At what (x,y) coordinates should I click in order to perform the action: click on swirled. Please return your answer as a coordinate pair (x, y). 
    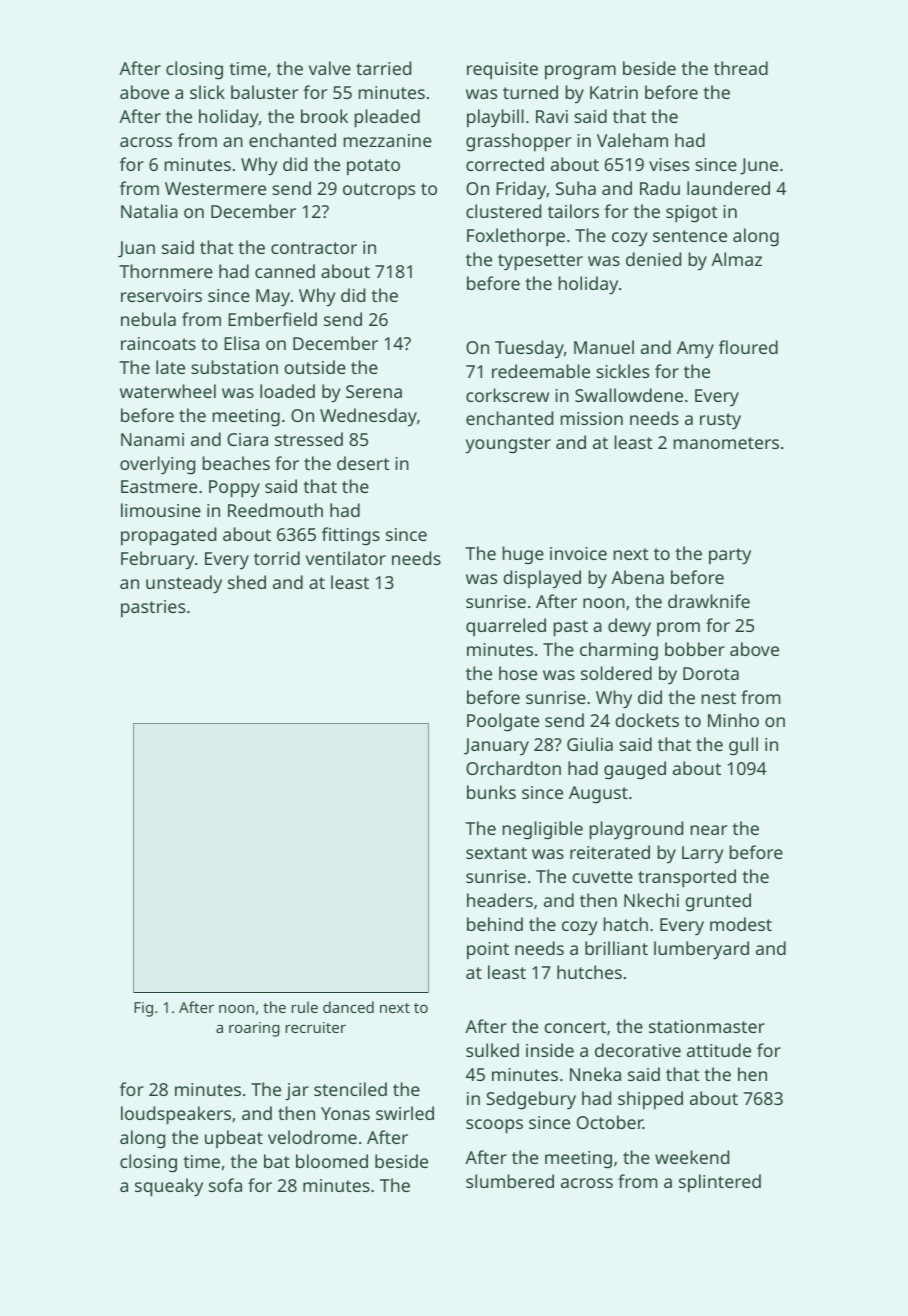
    Looking at the image, I should click on (405, 1113).
